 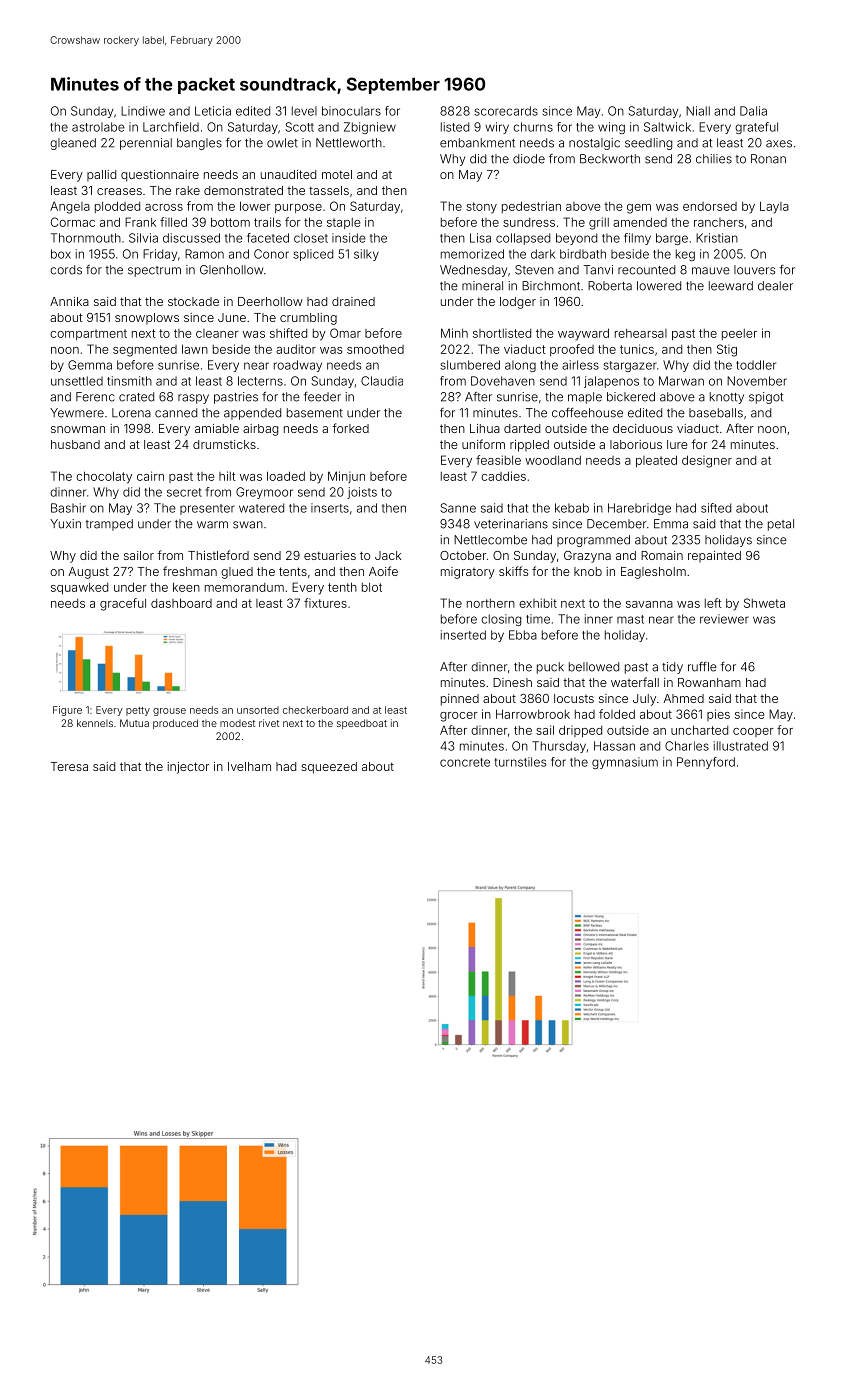 I want to click on squeezed, so click(x=329, y=768).
